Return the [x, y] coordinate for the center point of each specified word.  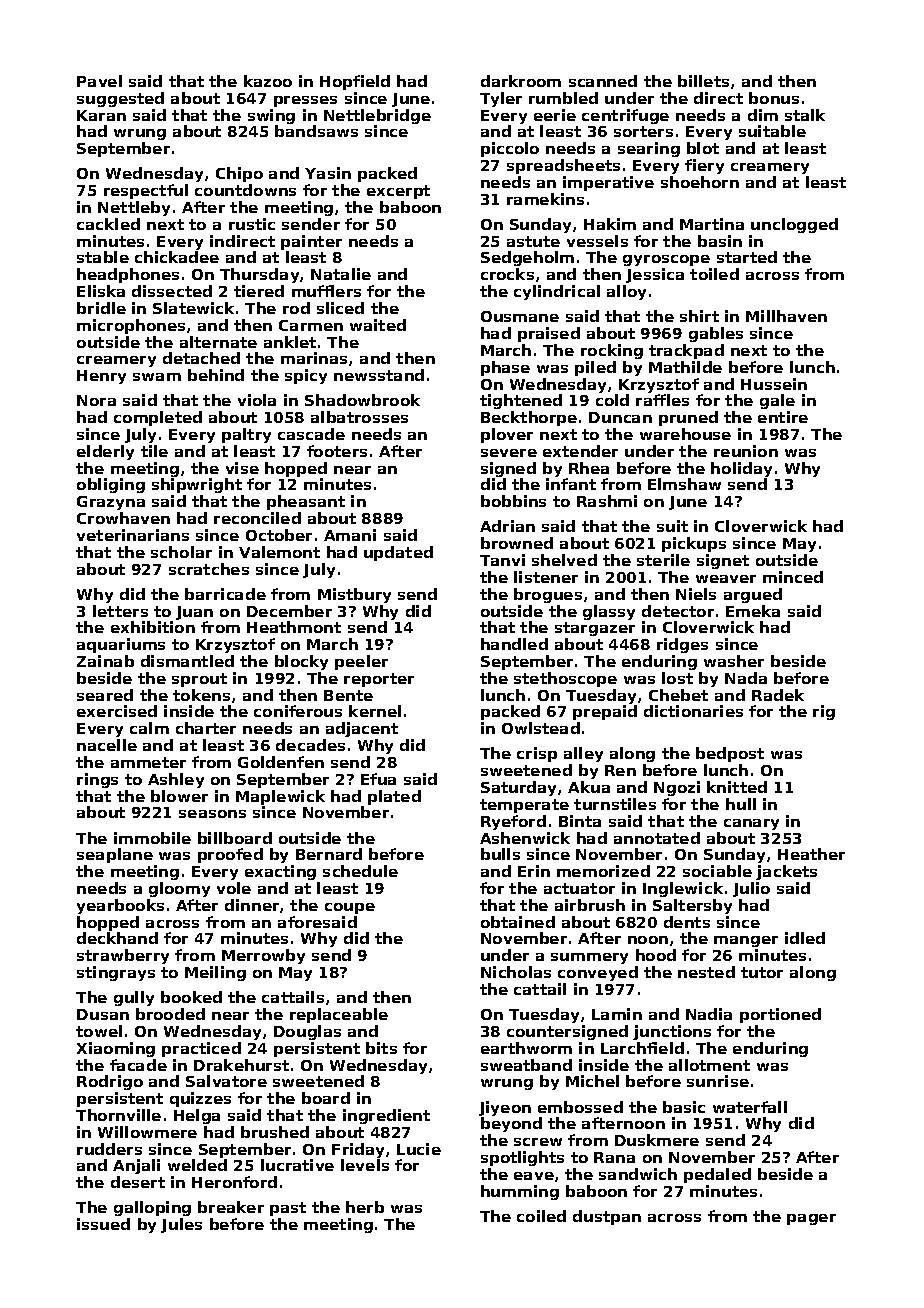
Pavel [99, 81]
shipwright [197, 485]
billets [703, 81]
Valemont [279, 552]
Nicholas [516, 972]
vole [234, 888]
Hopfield [355, 82]
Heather [811, 854]
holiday [741, 469]
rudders [109, 1149]
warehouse [685, 434]
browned [517, 543]
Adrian [507, 526]
